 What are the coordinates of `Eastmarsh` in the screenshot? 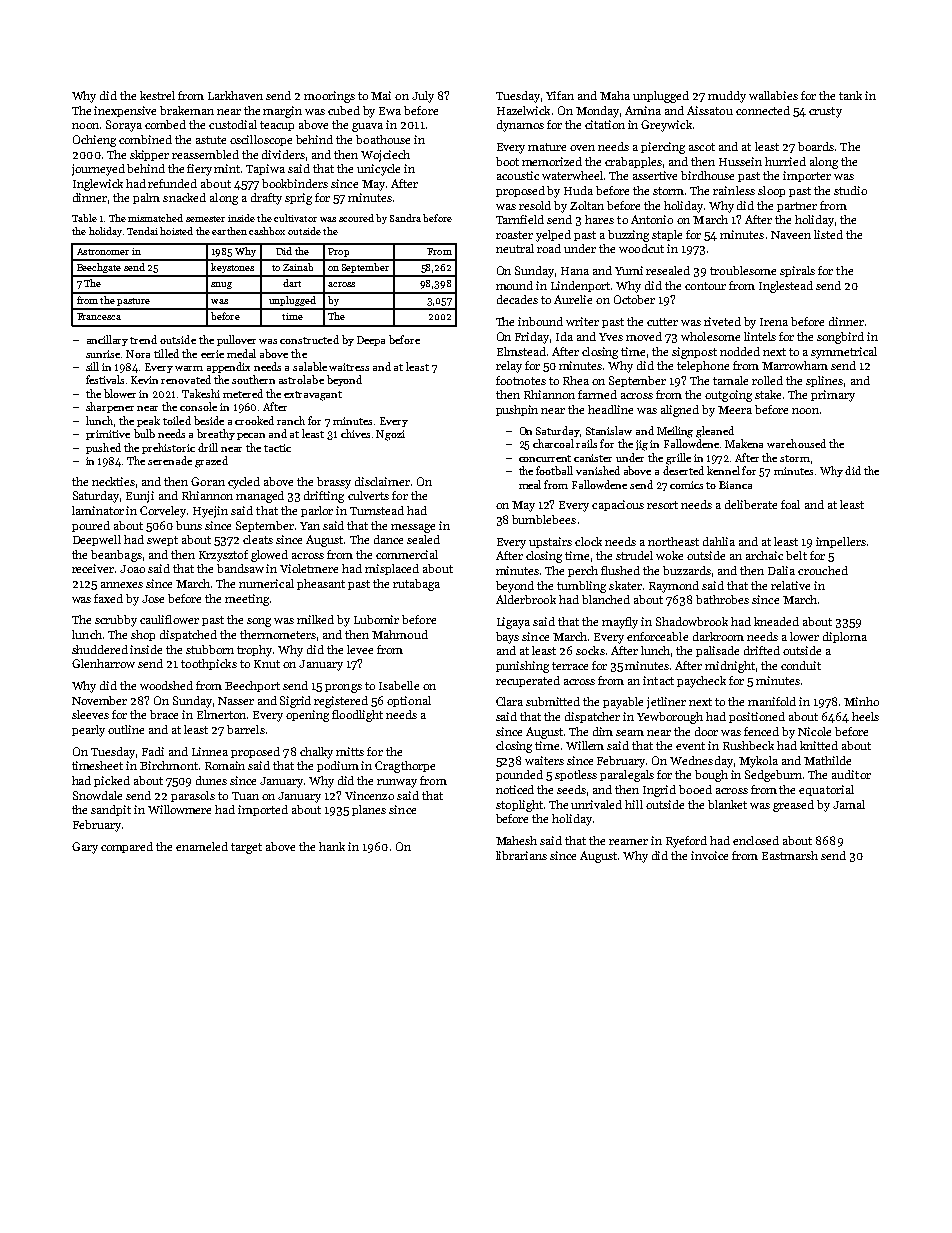 It's located at (790, 855).
